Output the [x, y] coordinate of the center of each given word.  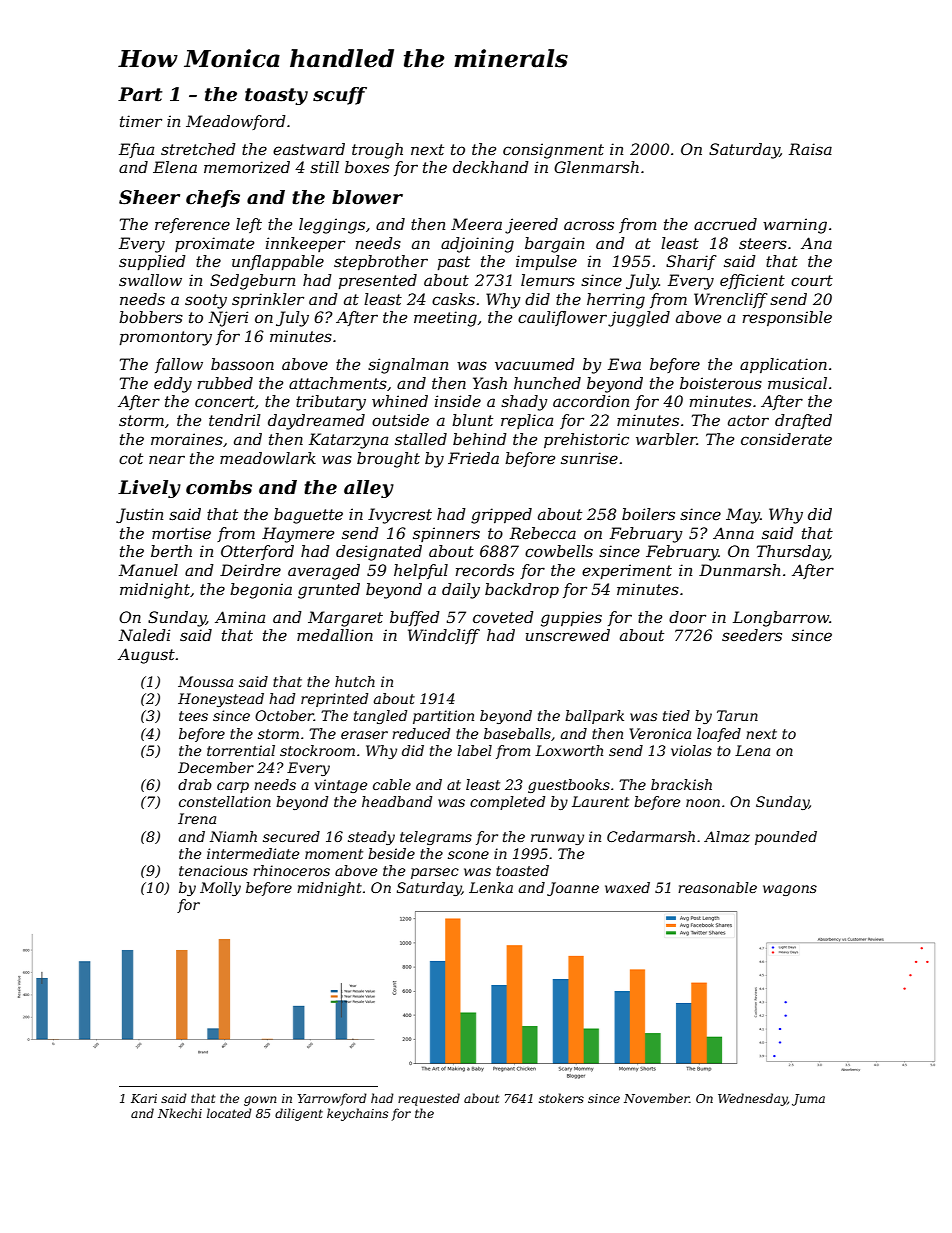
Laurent [600, 801]
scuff [340, 96]
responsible [787, 318]
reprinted [334, 700]
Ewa [624, 364]
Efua [136, 150]
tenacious [213, 870]
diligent [299, 1114]
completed [507, 803]
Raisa [810, 149]
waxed [627, 887]
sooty [206, 301]
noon [703, 803]
